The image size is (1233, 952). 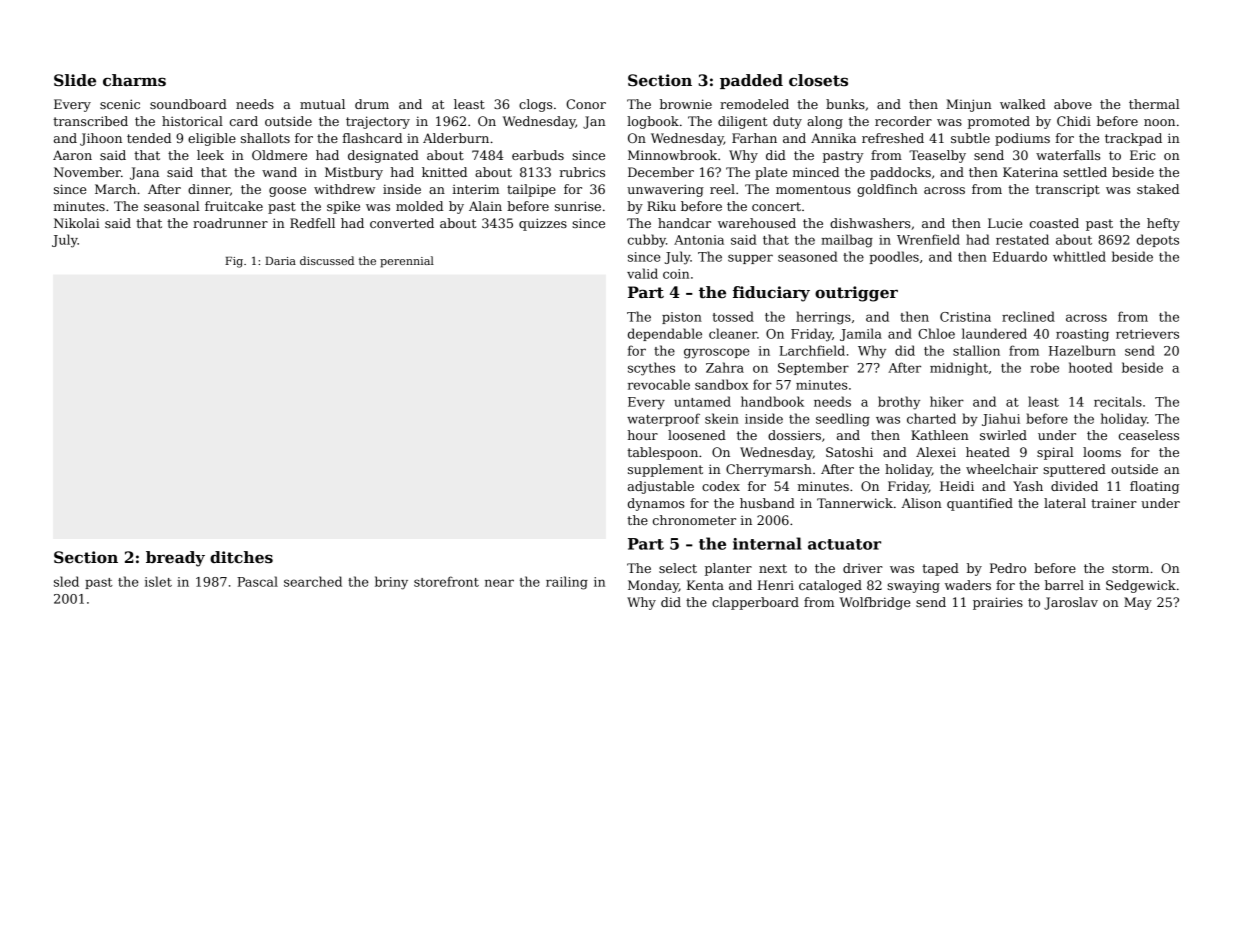 I want to click on Fig, so click(x=234, y=262).
